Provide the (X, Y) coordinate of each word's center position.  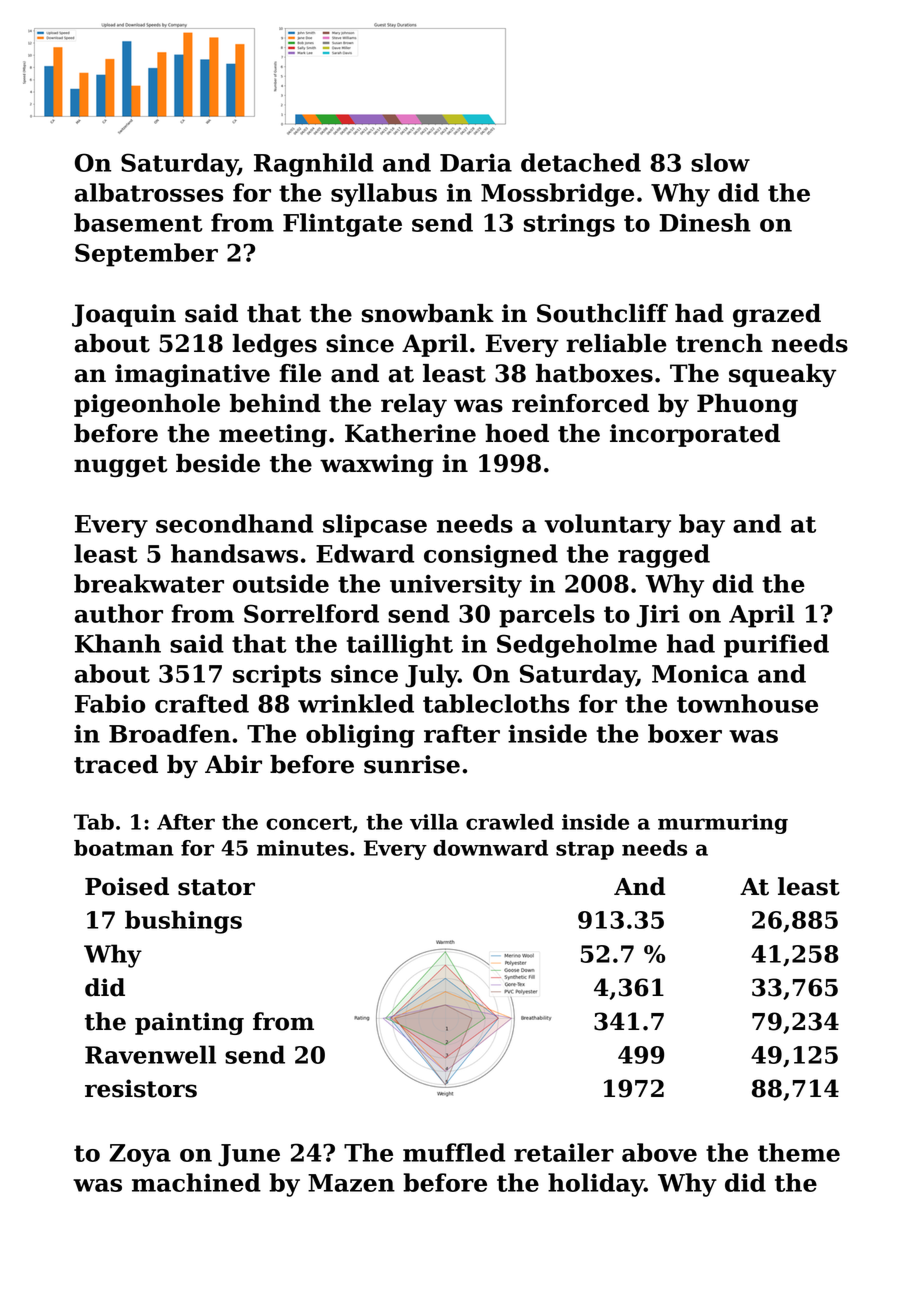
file (300, 373)
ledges (275, 345)
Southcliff (602, 313)
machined (196, 1182)
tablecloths (496, 703)
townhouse (747, 703)
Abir (233, 764)
